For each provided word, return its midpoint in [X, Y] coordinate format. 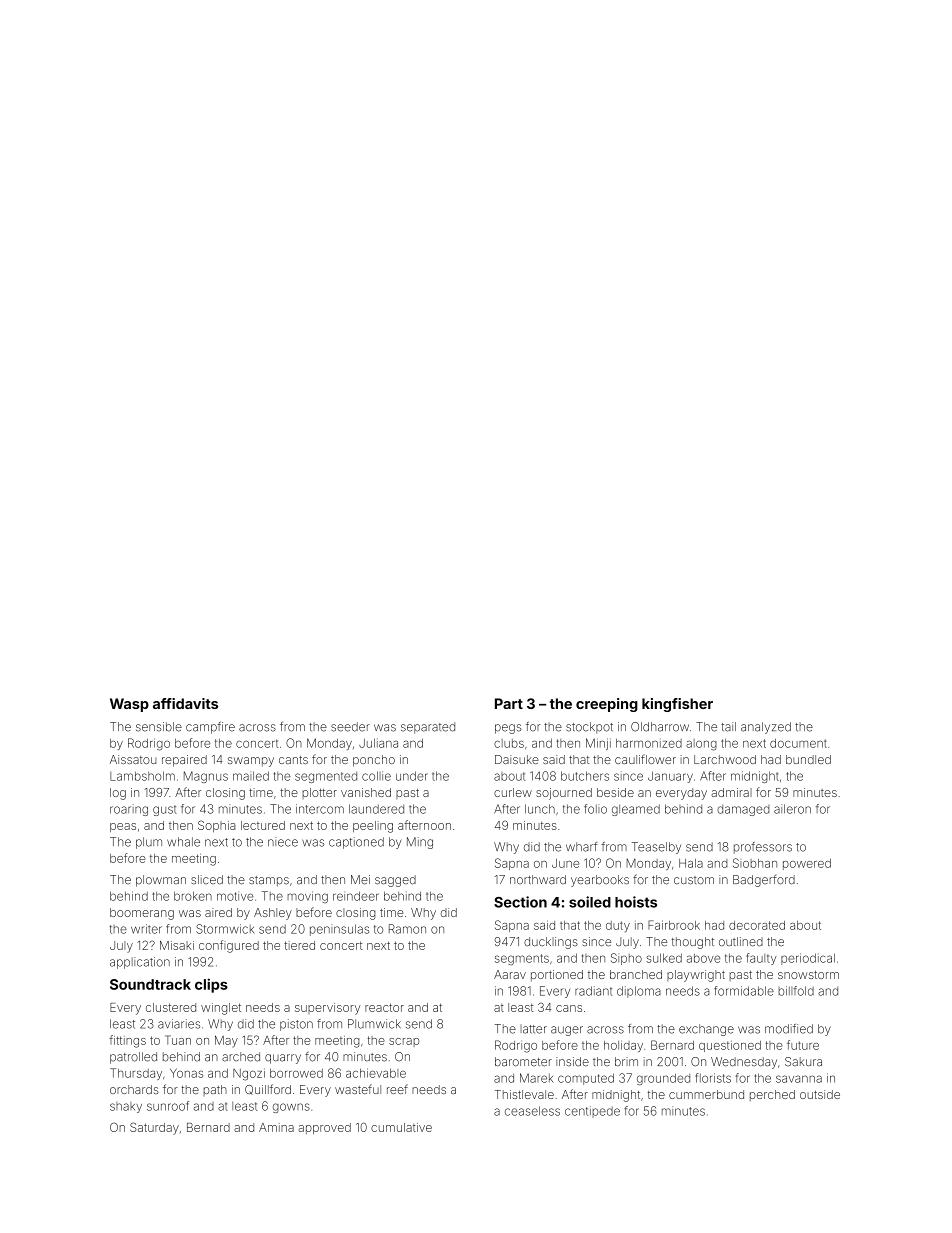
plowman [161, 881]
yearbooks [600, 881]
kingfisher [677, 705]
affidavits [185, 703]
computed [586, 1079]
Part [509, 703]
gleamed [636, 810]
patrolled [133, 1058]
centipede [592, 1112]
